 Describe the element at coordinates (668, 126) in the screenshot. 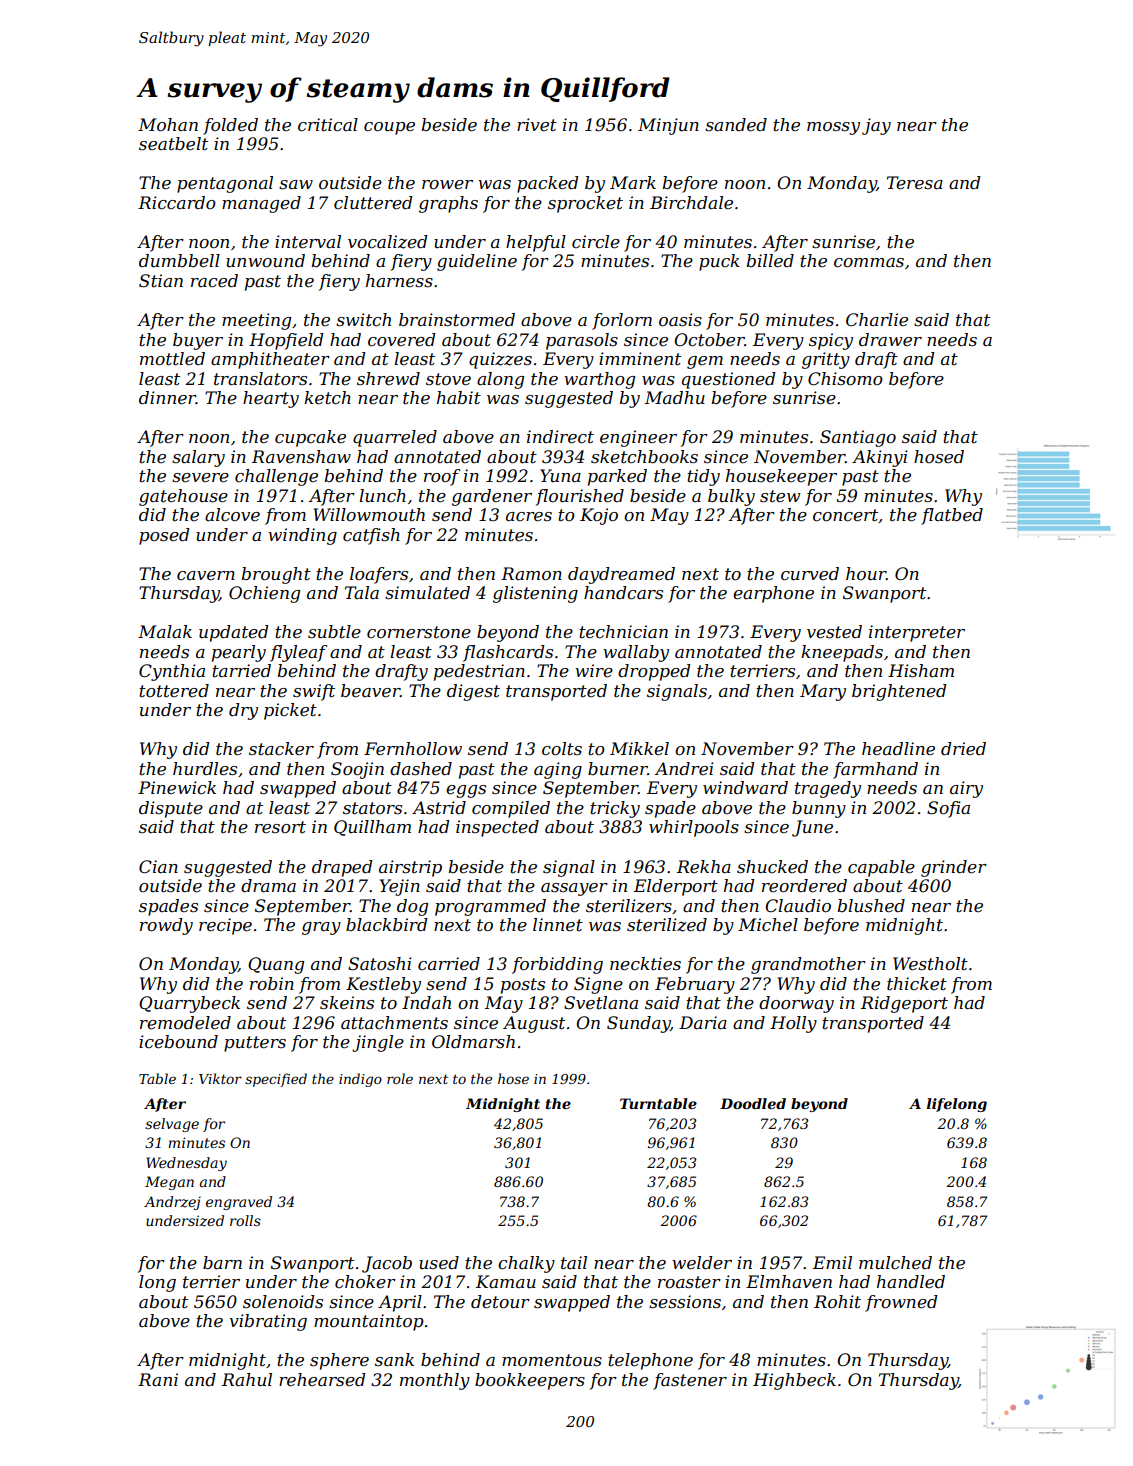

I see `Minjun` at that location.
